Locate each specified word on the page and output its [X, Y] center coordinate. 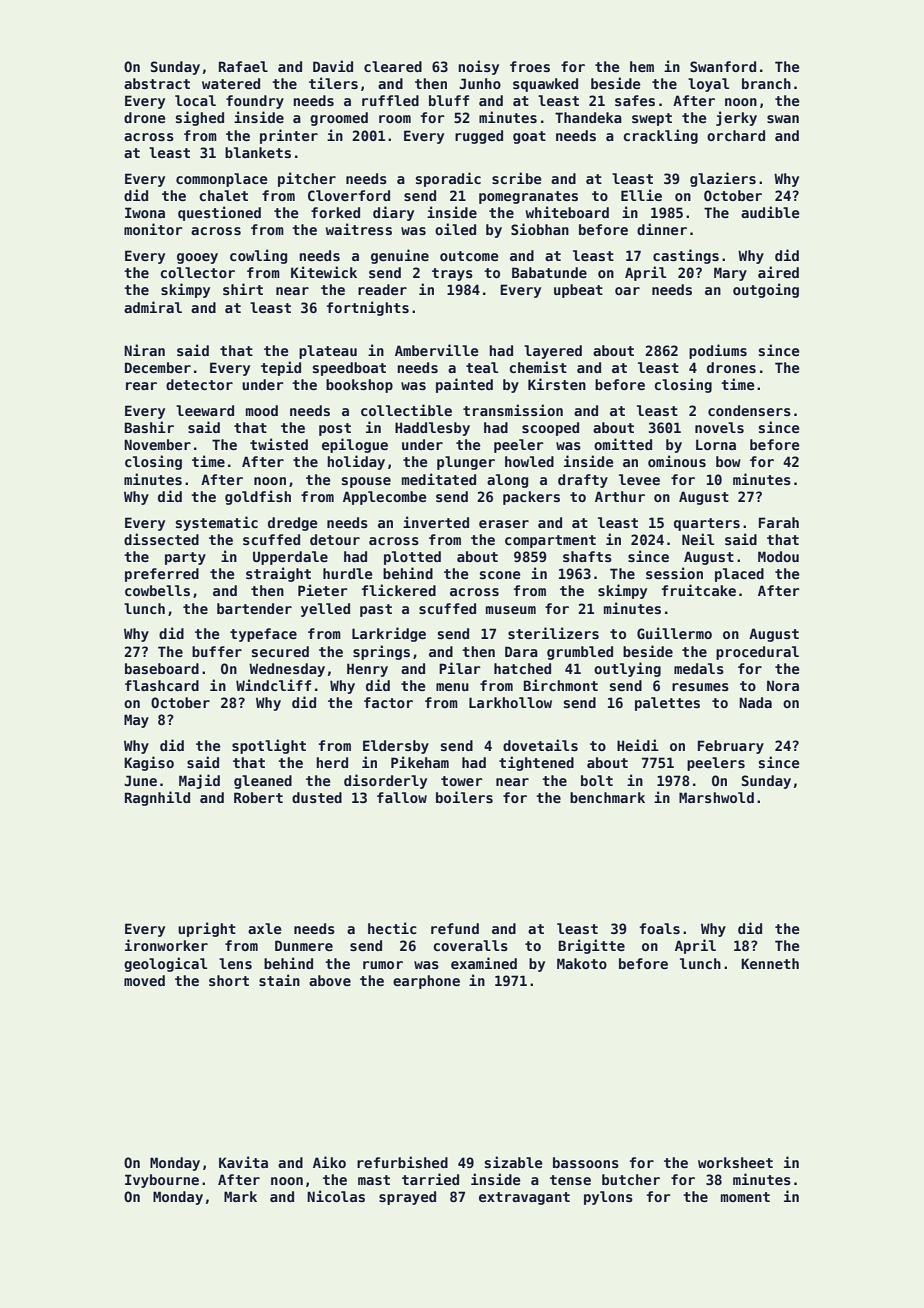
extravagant [524, 1198]
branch [766, 83]
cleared [393, 66]
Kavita [243, 1162]
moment [745, 1197]
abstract [157, 83]
